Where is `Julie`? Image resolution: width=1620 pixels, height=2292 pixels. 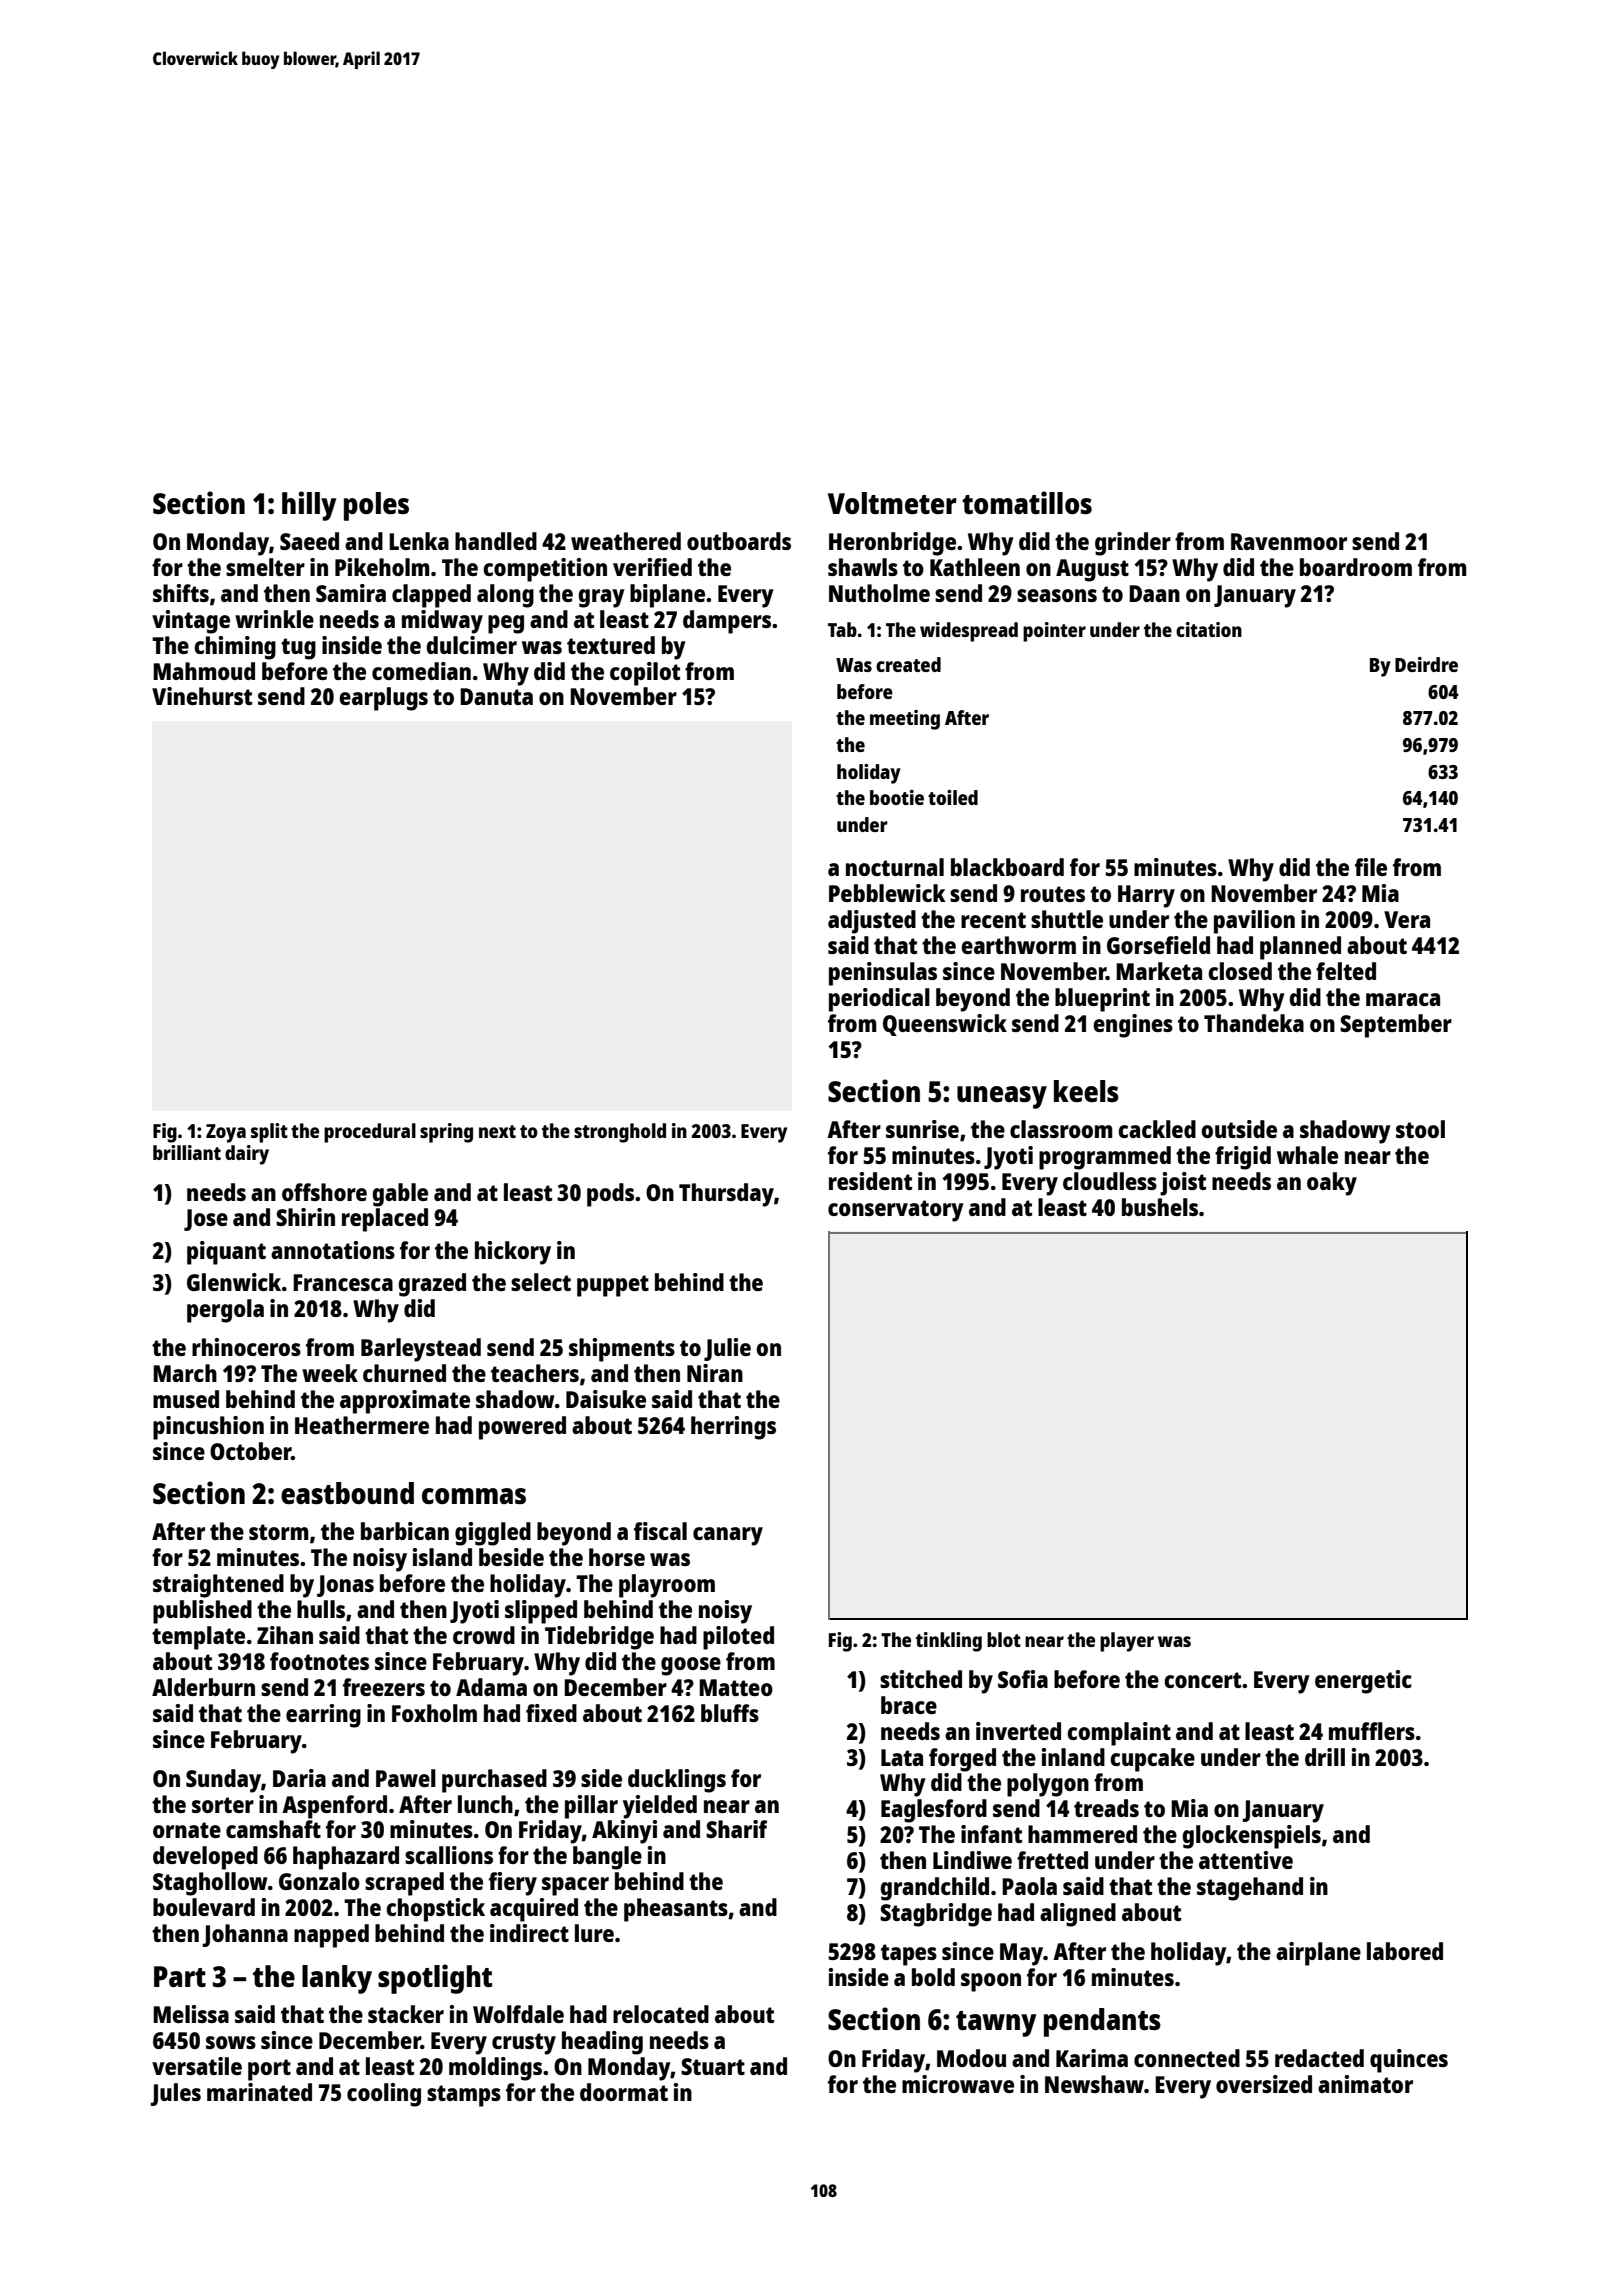 Julie is located at coordinates (727, 1349).
